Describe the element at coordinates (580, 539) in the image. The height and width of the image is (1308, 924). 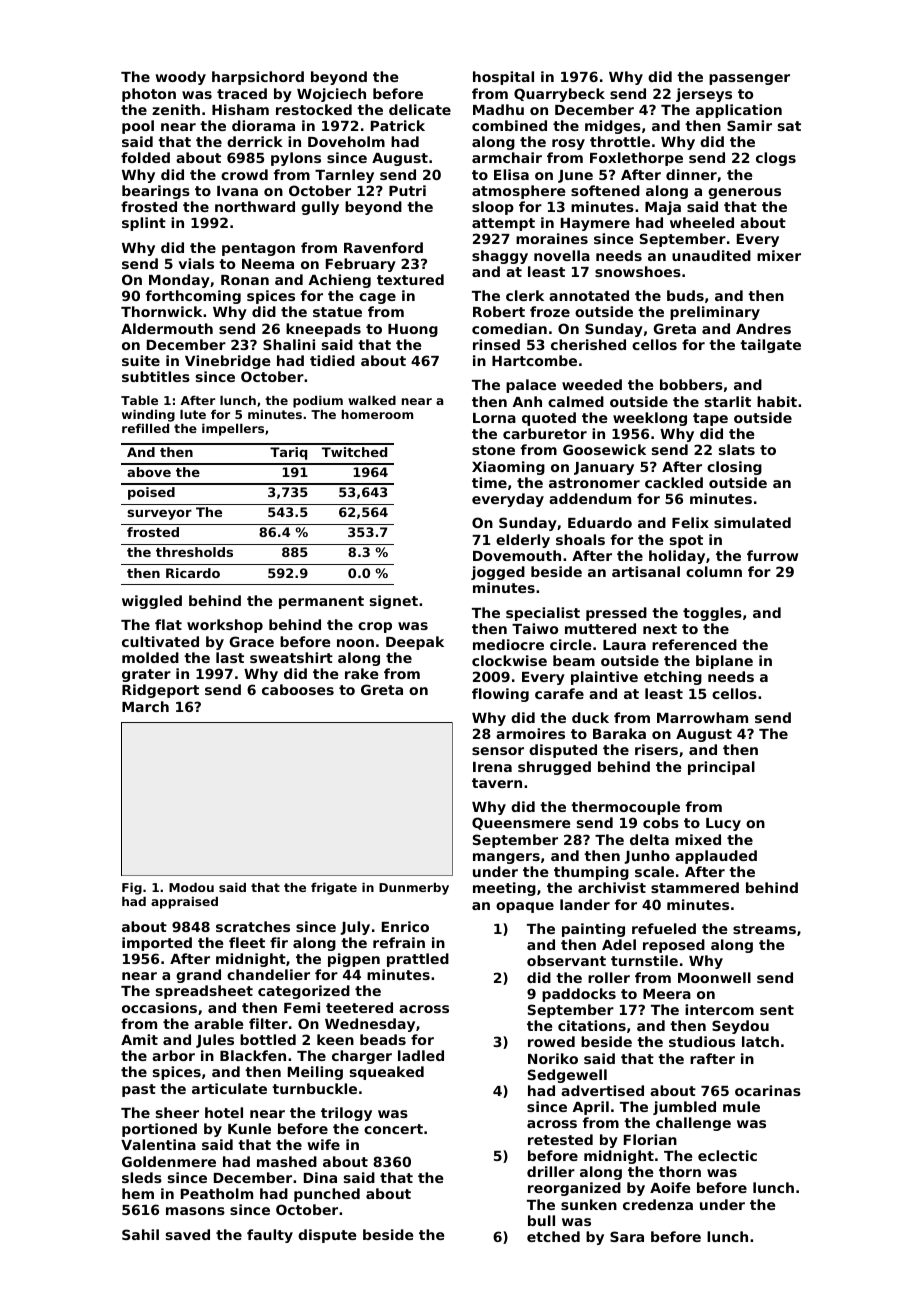
I see `shoals` at that location.
